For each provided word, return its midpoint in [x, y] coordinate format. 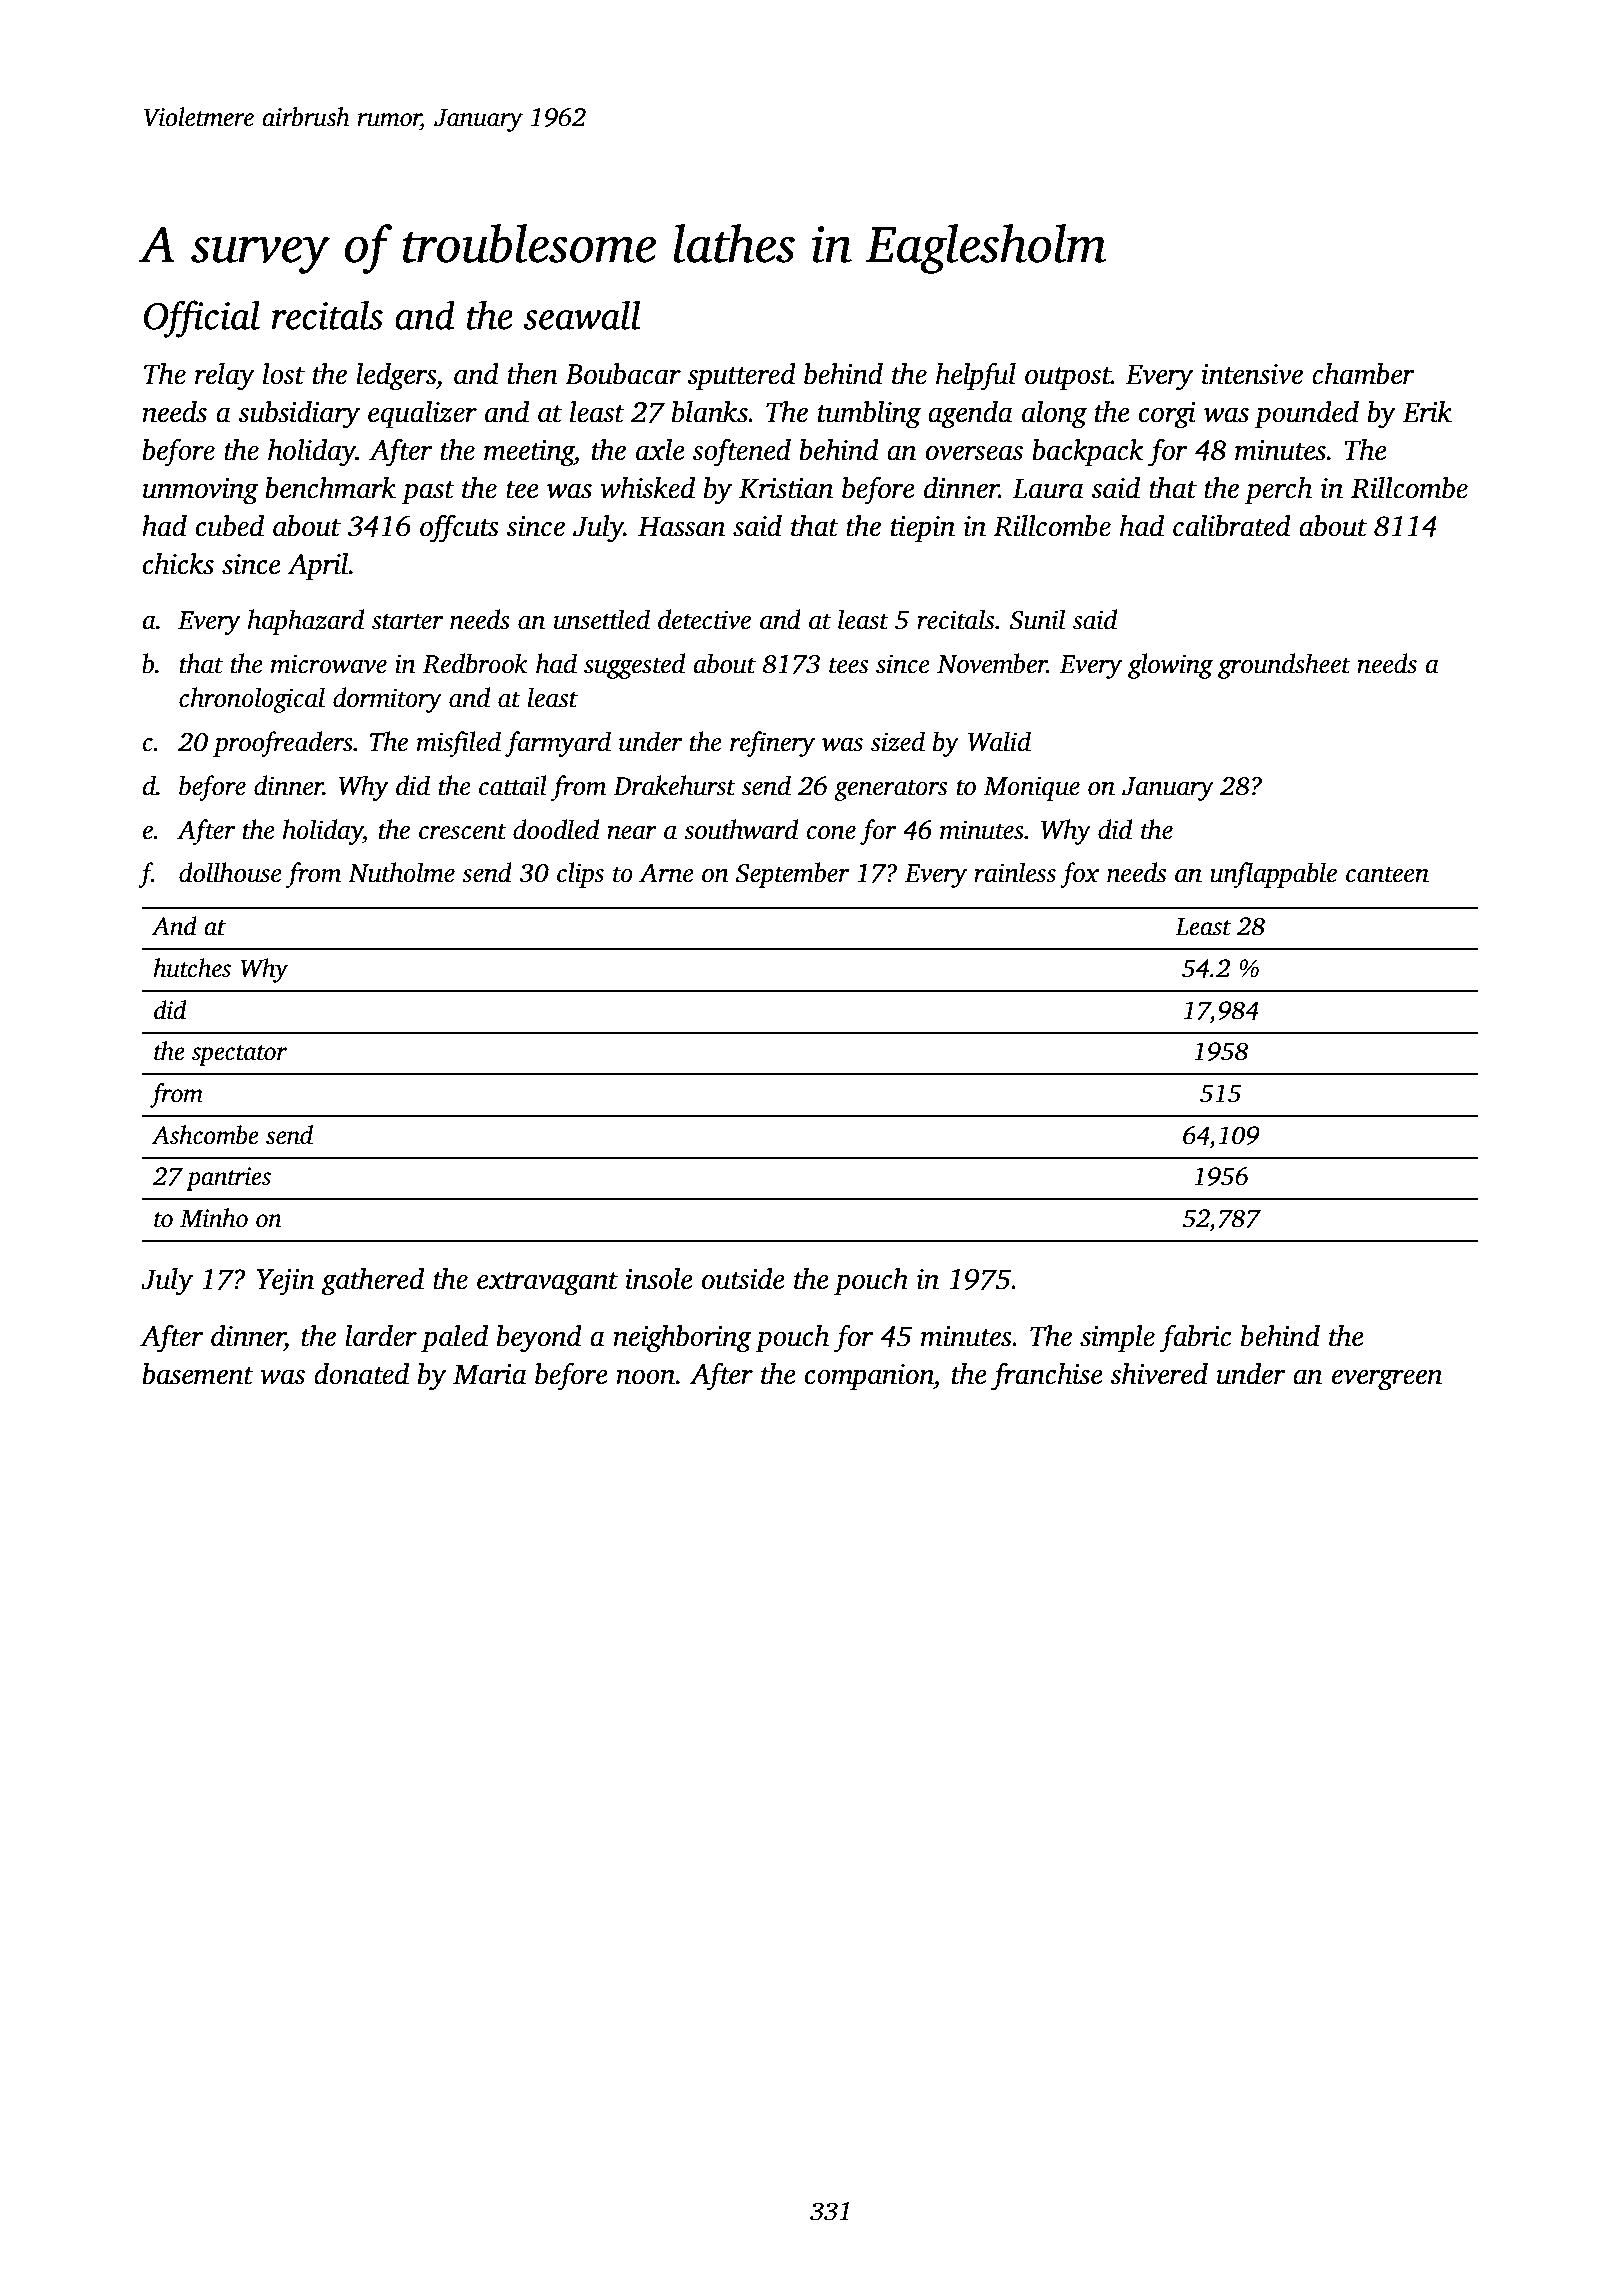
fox [1079, 875]
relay [225, 377]
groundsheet [1284, 666]
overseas [974, 453]
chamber [1363, 374]
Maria [490, 1374]
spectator [239, 1055]
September [792, 875]
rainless [1015, 872]
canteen [1387, 874]
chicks [178, 564]
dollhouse [230, 872]
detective [704, 619]
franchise [1047, 1376]
